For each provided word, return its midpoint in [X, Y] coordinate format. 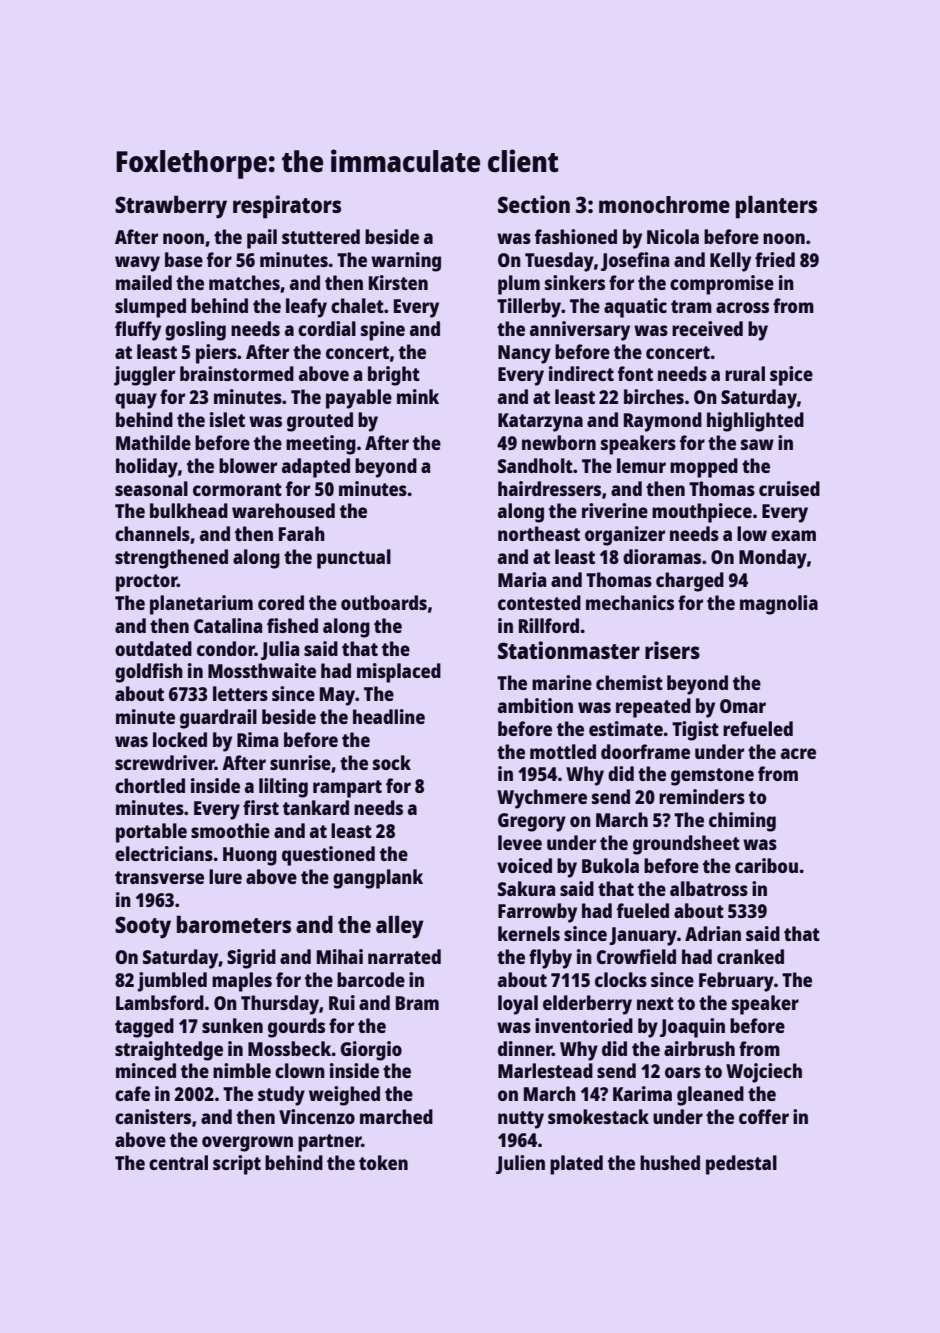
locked [180, 739]
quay [136, 401]
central [178, 1162]
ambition [535, 705]
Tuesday [559, 262]
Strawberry [171, 207]
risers [672, 650]
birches [654, 396]
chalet [357, 305]
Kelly [730, 262]
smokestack [598, 1116]
